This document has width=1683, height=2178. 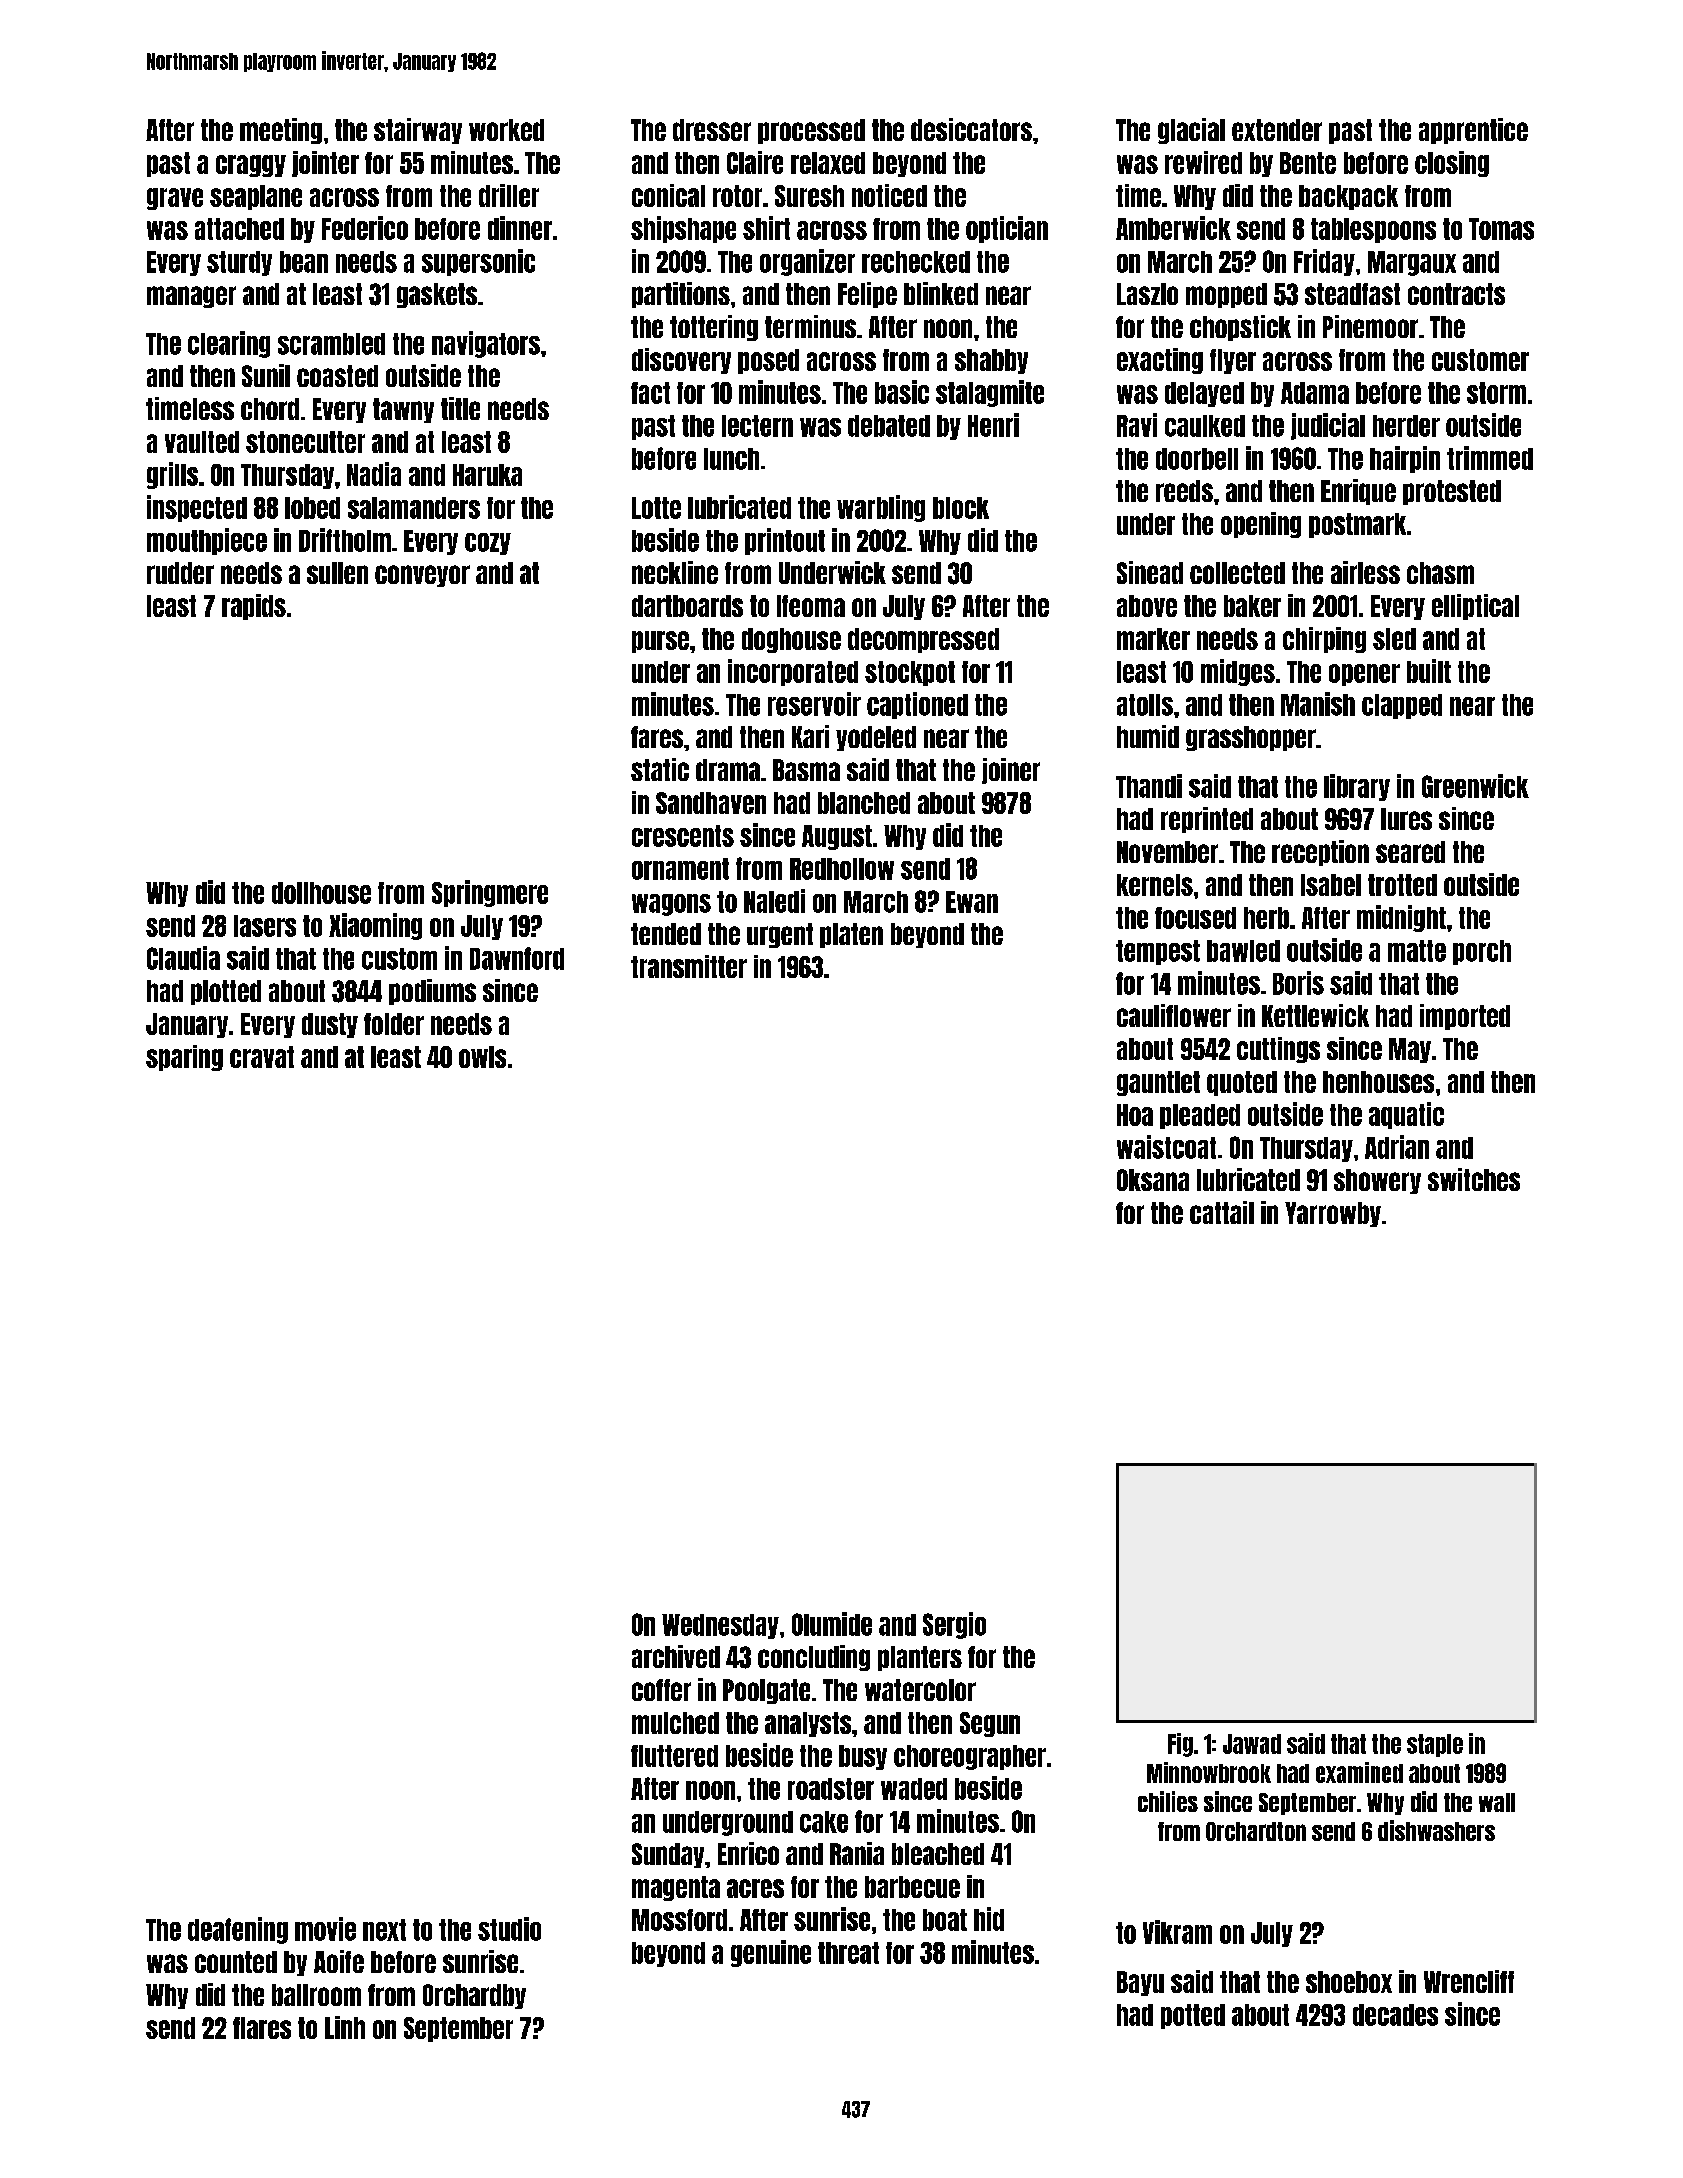 What do you see at coordinates (661, 1690) in the document?
I see `coffer` at bounding box center [661, 1690].
